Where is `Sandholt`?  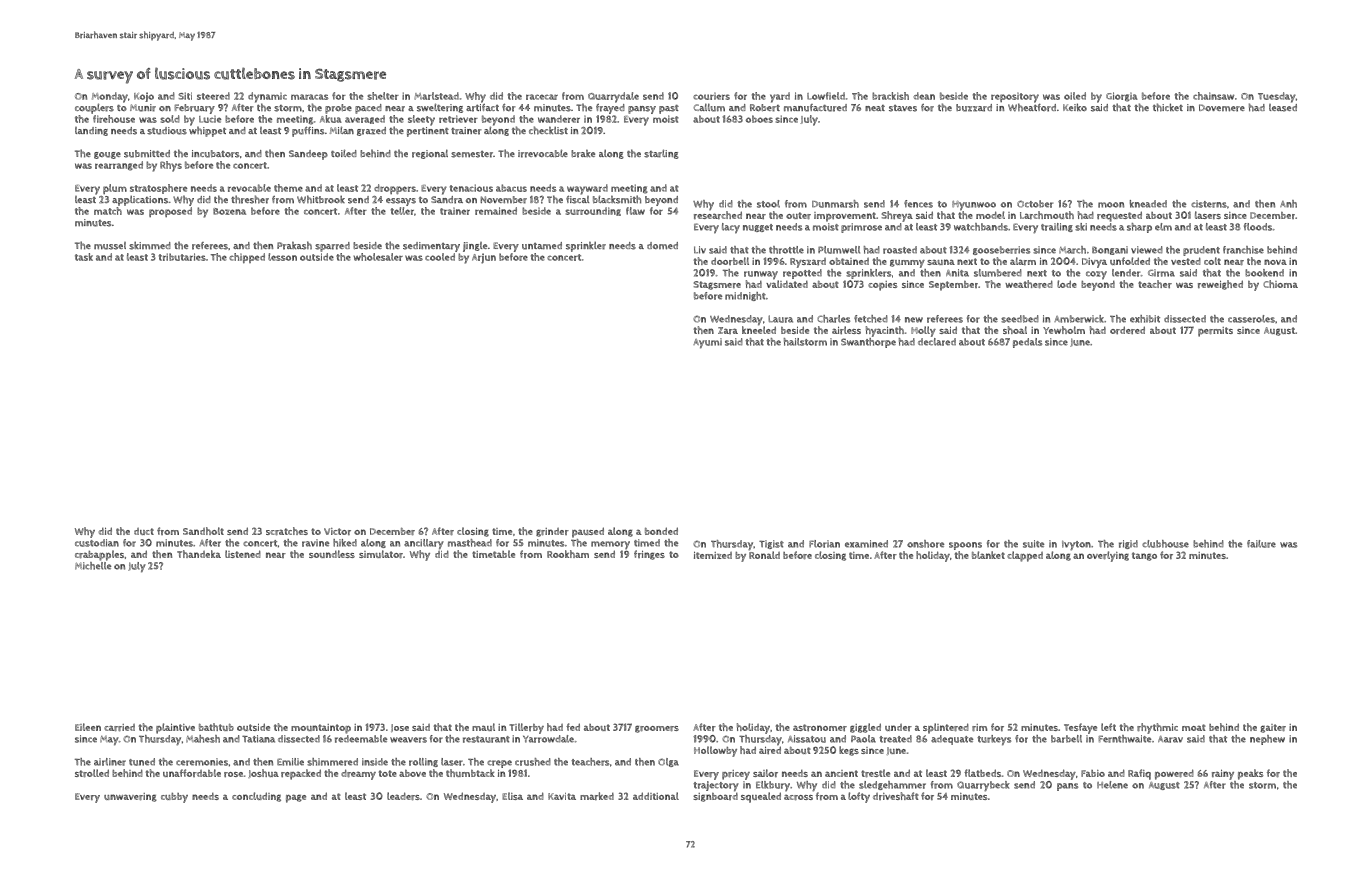
Sandholt is located at coordinates (203, 531).
